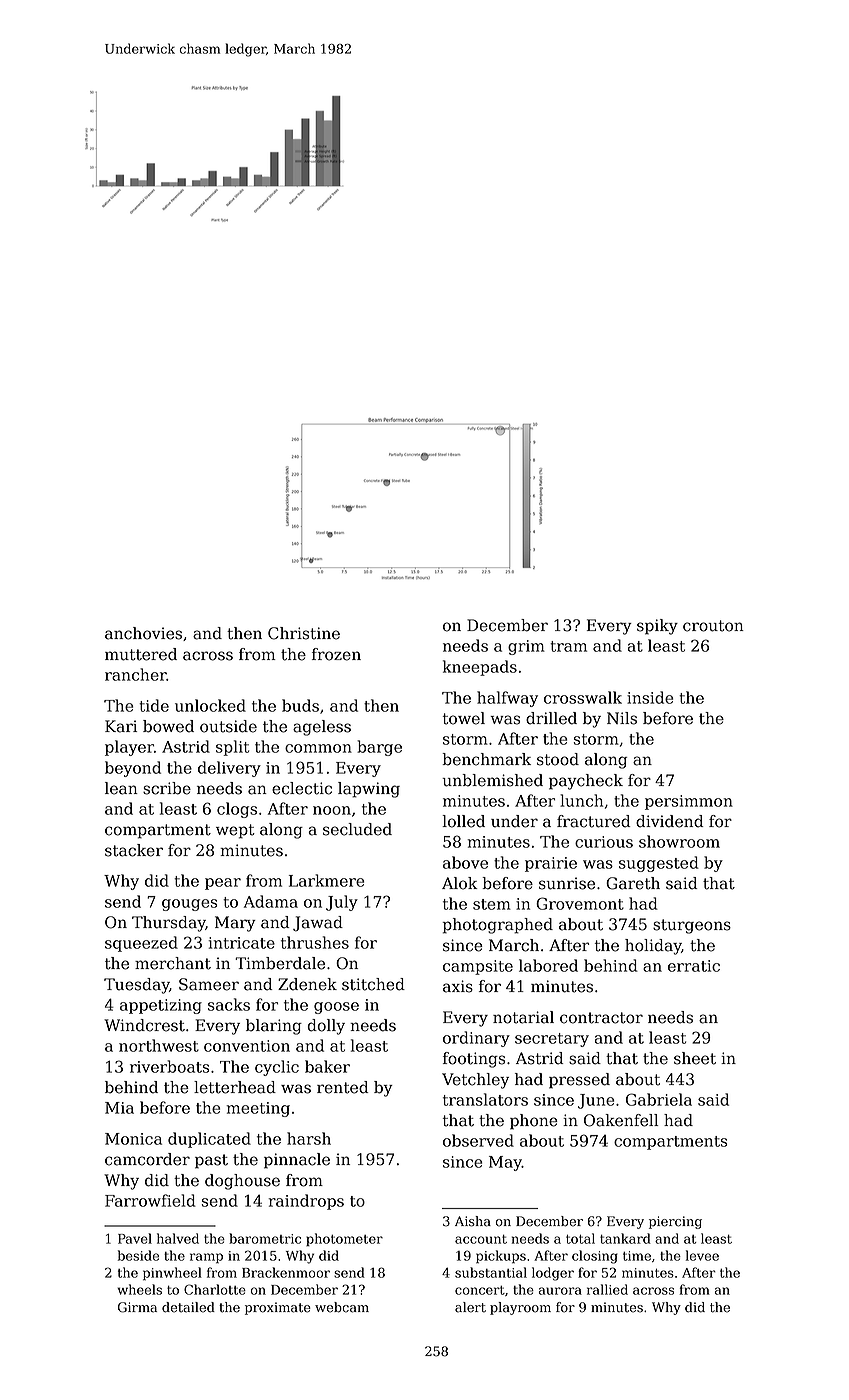  What do you see at coordinates (657, 627) in the screenshot?
I see `spiky` at bounding box center [657, 627].
